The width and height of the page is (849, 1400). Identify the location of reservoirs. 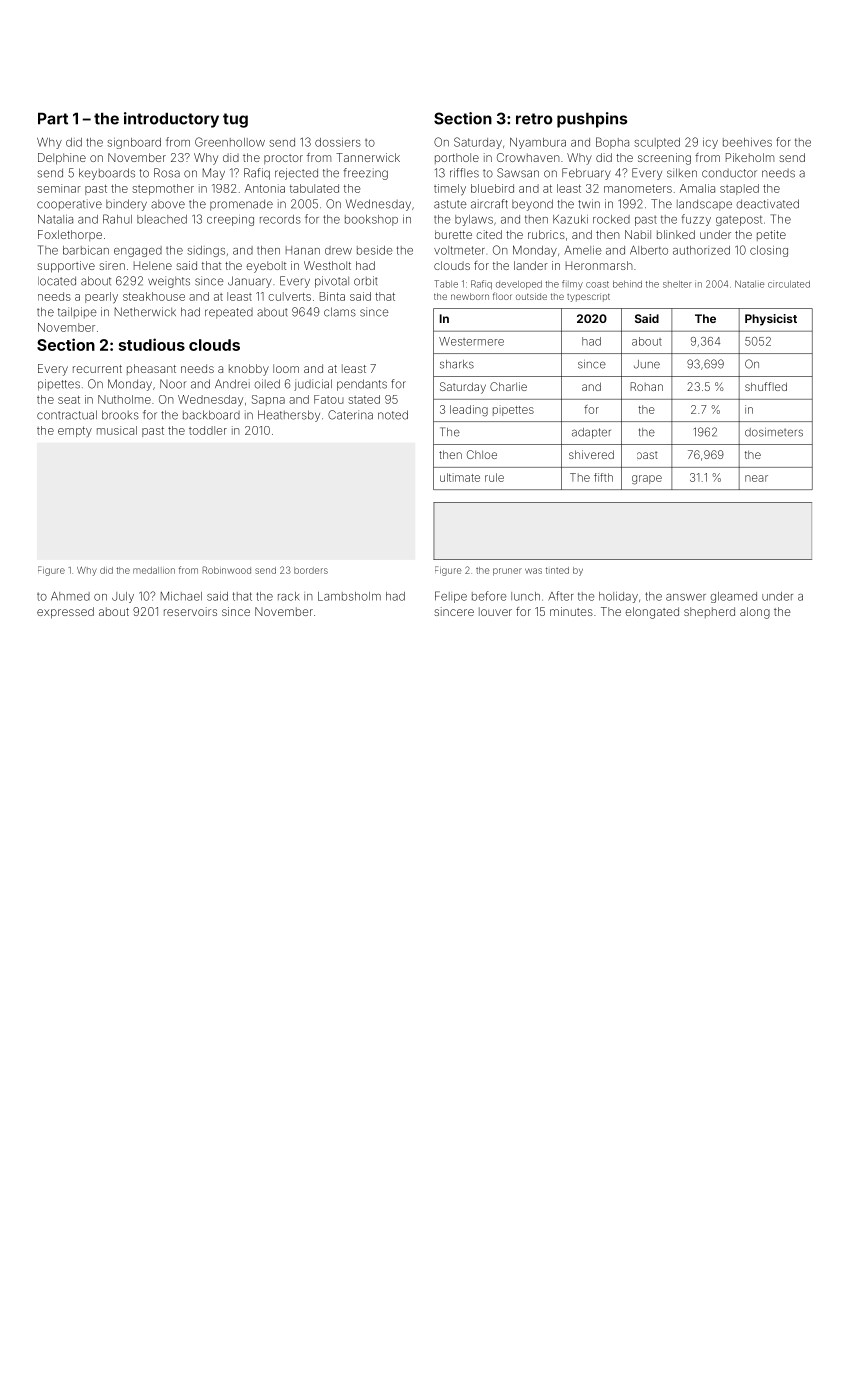
(190, 611).
